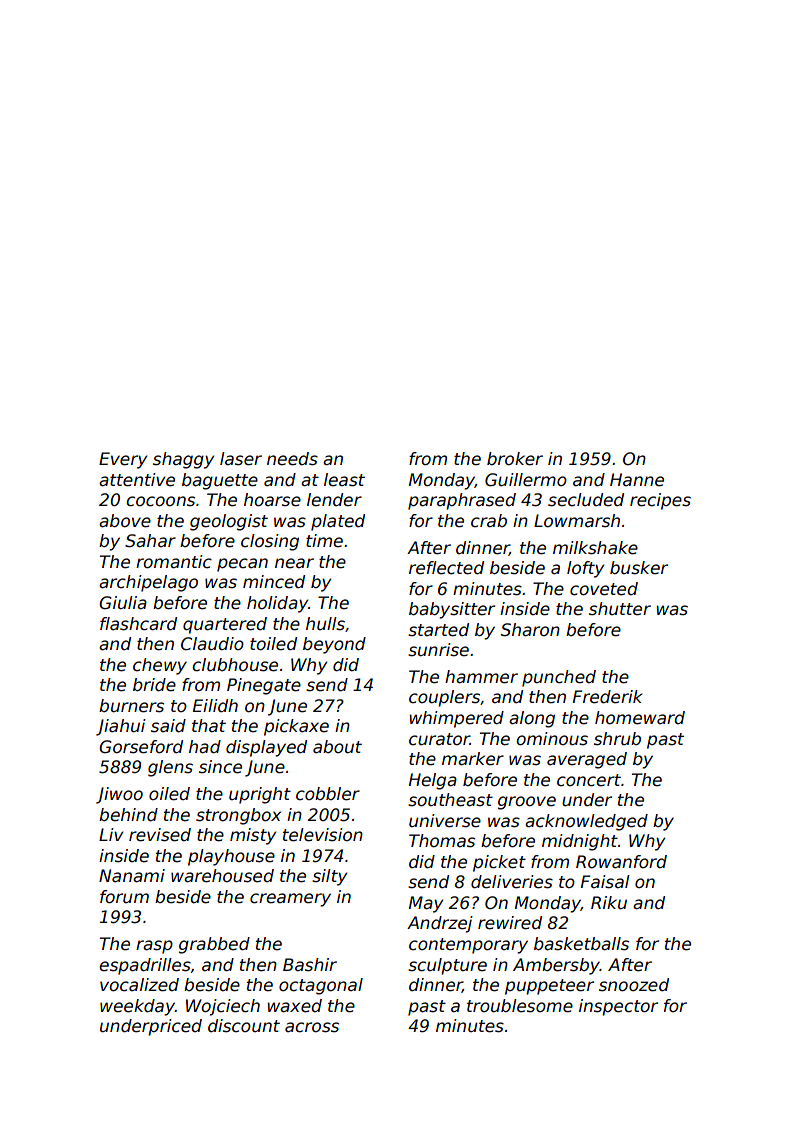 The image size is (792, 1123). Describe the element at coordinates (137, 1007) in the screenshot. I see `weekday` at that location.
